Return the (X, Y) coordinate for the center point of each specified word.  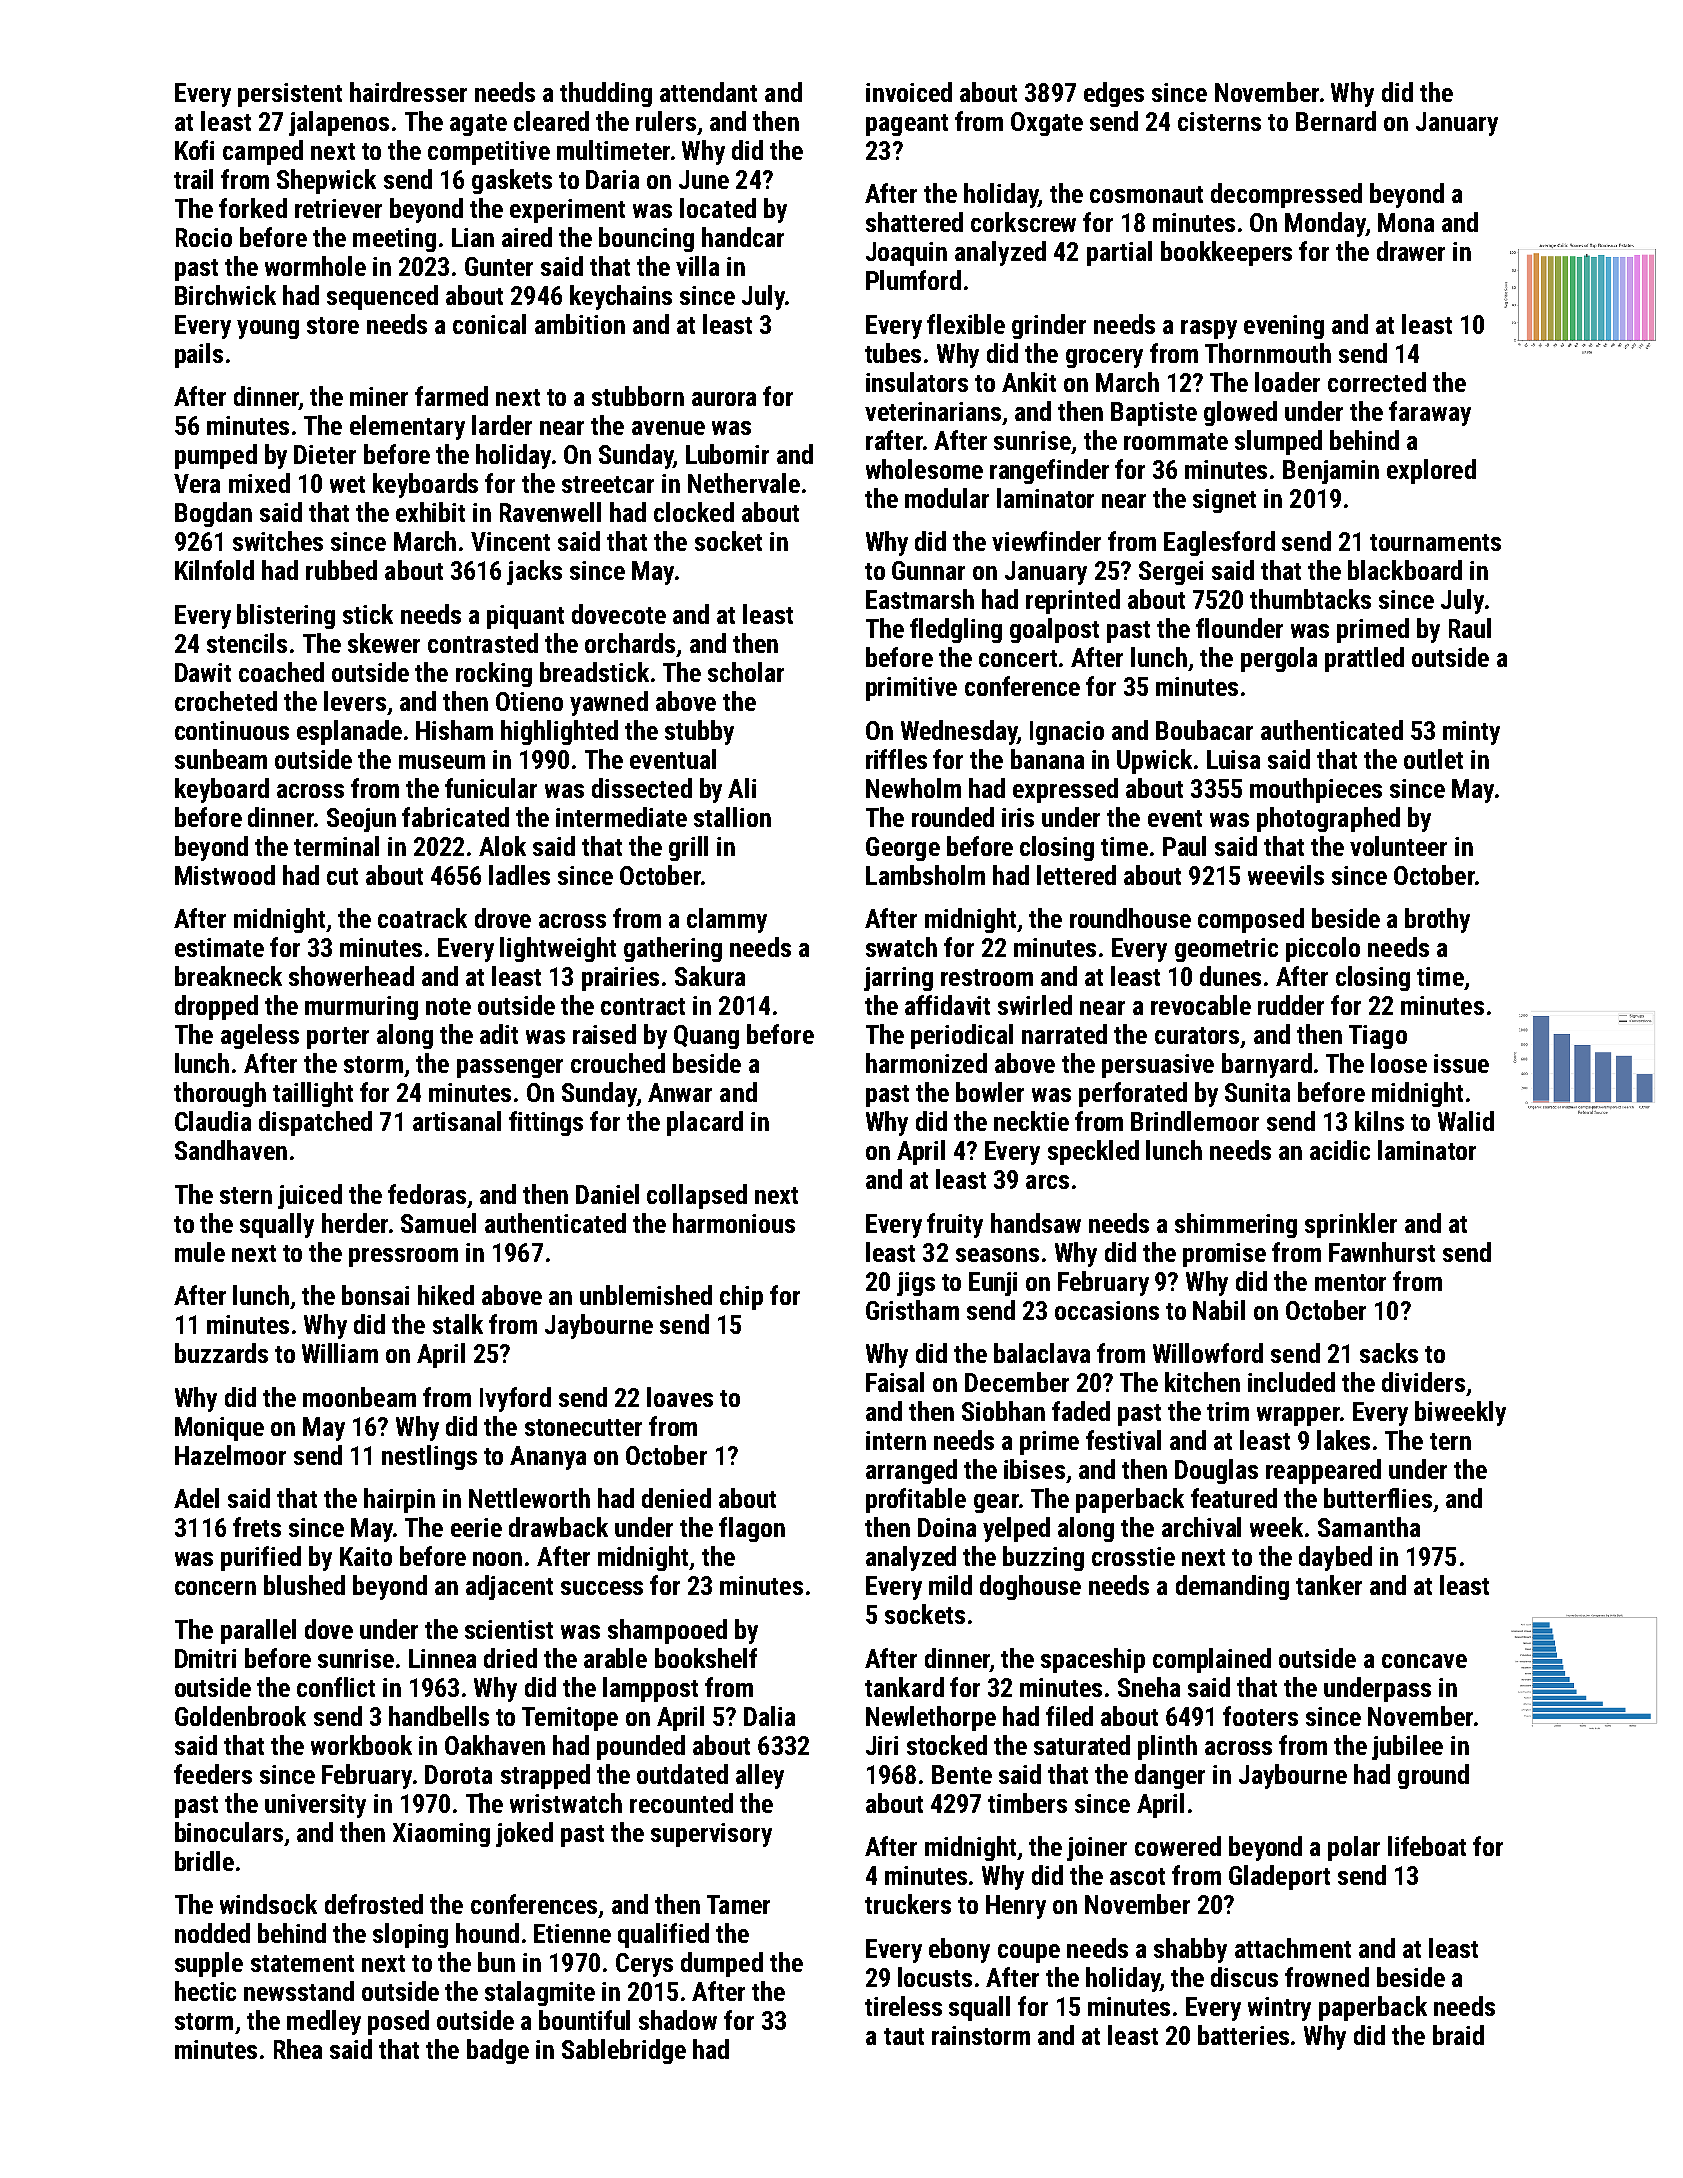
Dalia (769, 1716)
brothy (1437, 920)
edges (1114, 94)
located (718, 208)
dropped (216, 1007)
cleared (551, 121)
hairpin (399, 1500)
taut (904, 2036)
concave (1424, 1661)
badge (498, 2051)
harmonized (926, 1063)
